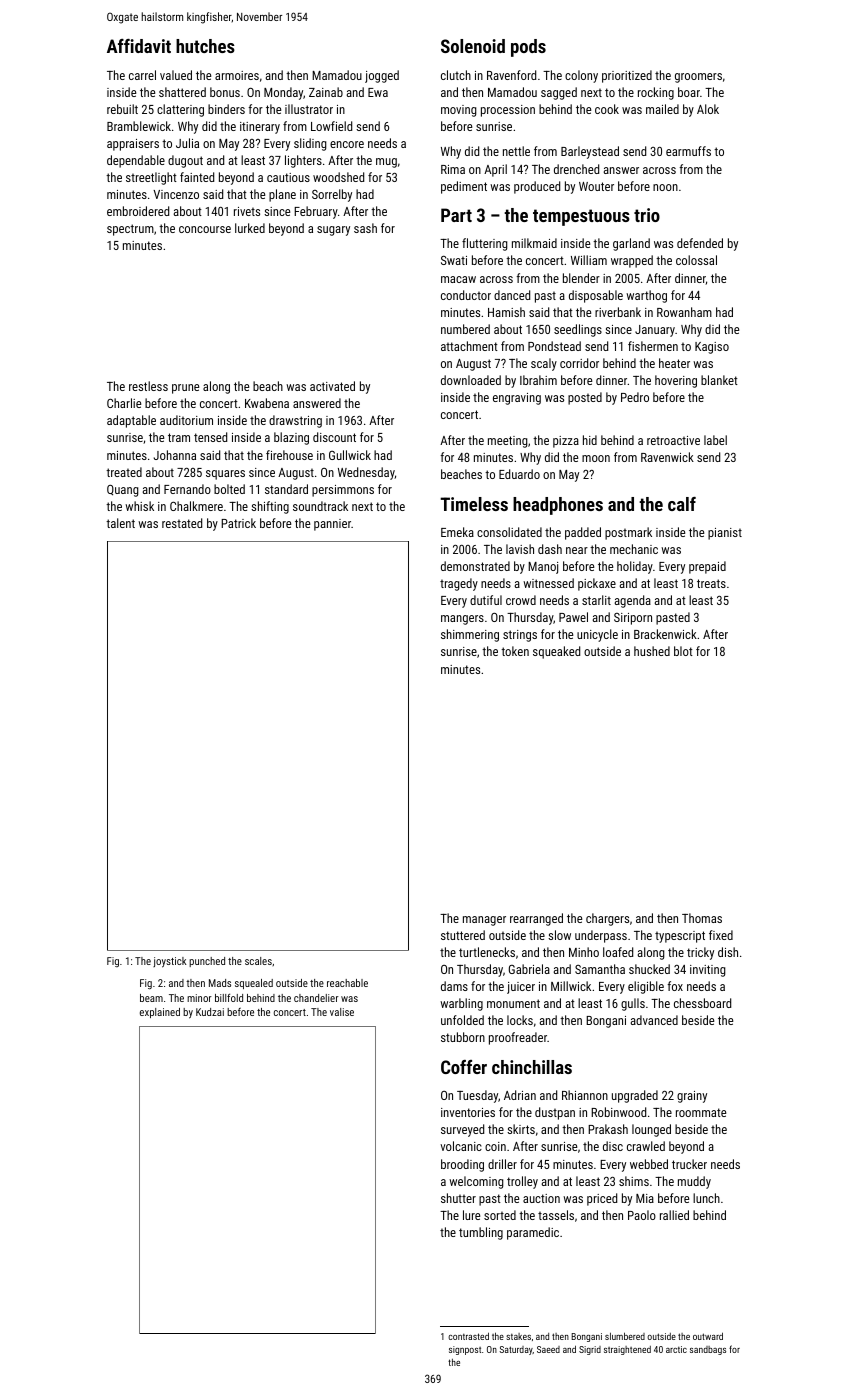 The image size is (849, 1400). Describe the element at coordinates (635, 567) in the page. I see `holiday` at that location.
